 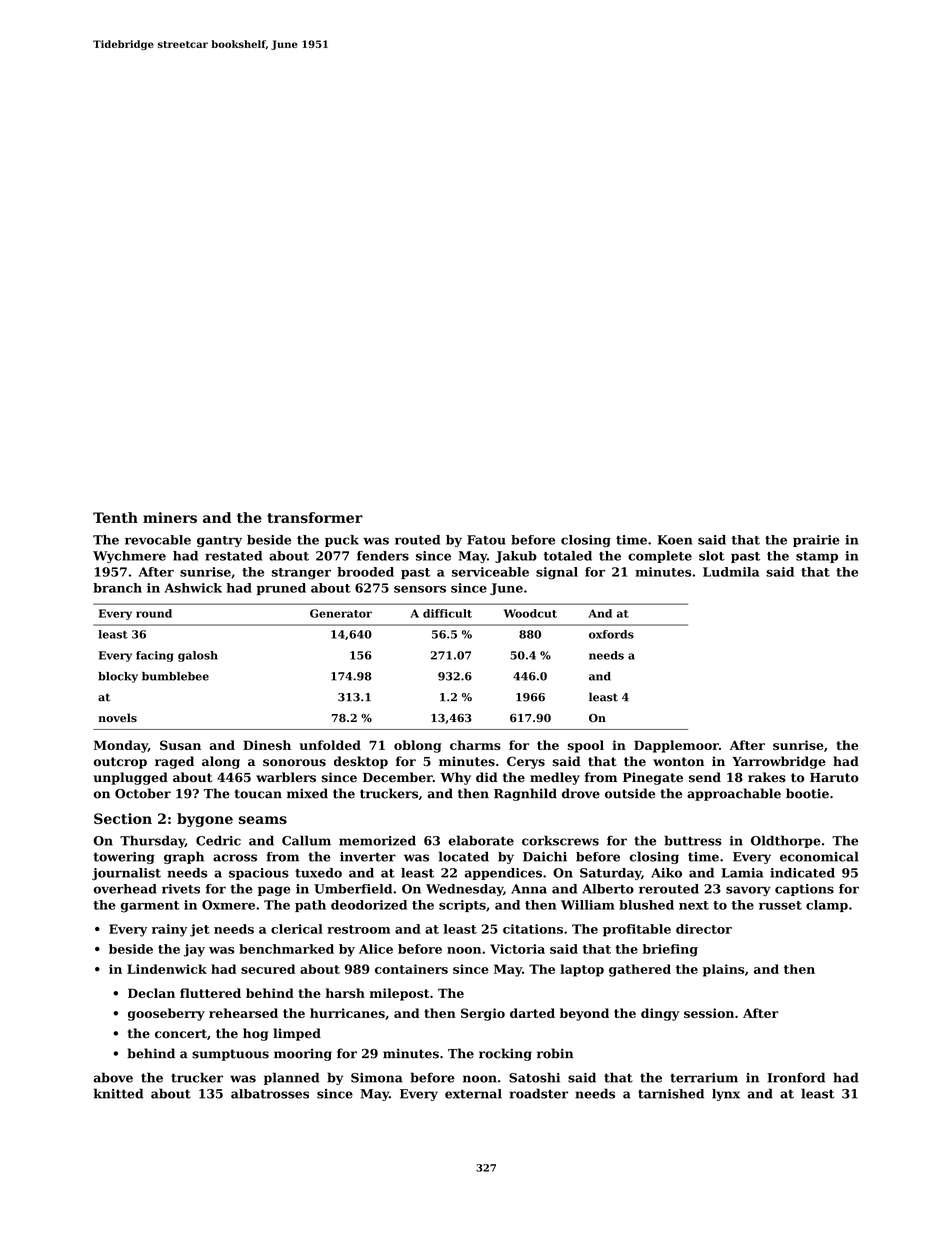 What do you see at coordinates (193, 588) in the screenshot?
I see `Ashwick` at bounding box center [193, 588].
